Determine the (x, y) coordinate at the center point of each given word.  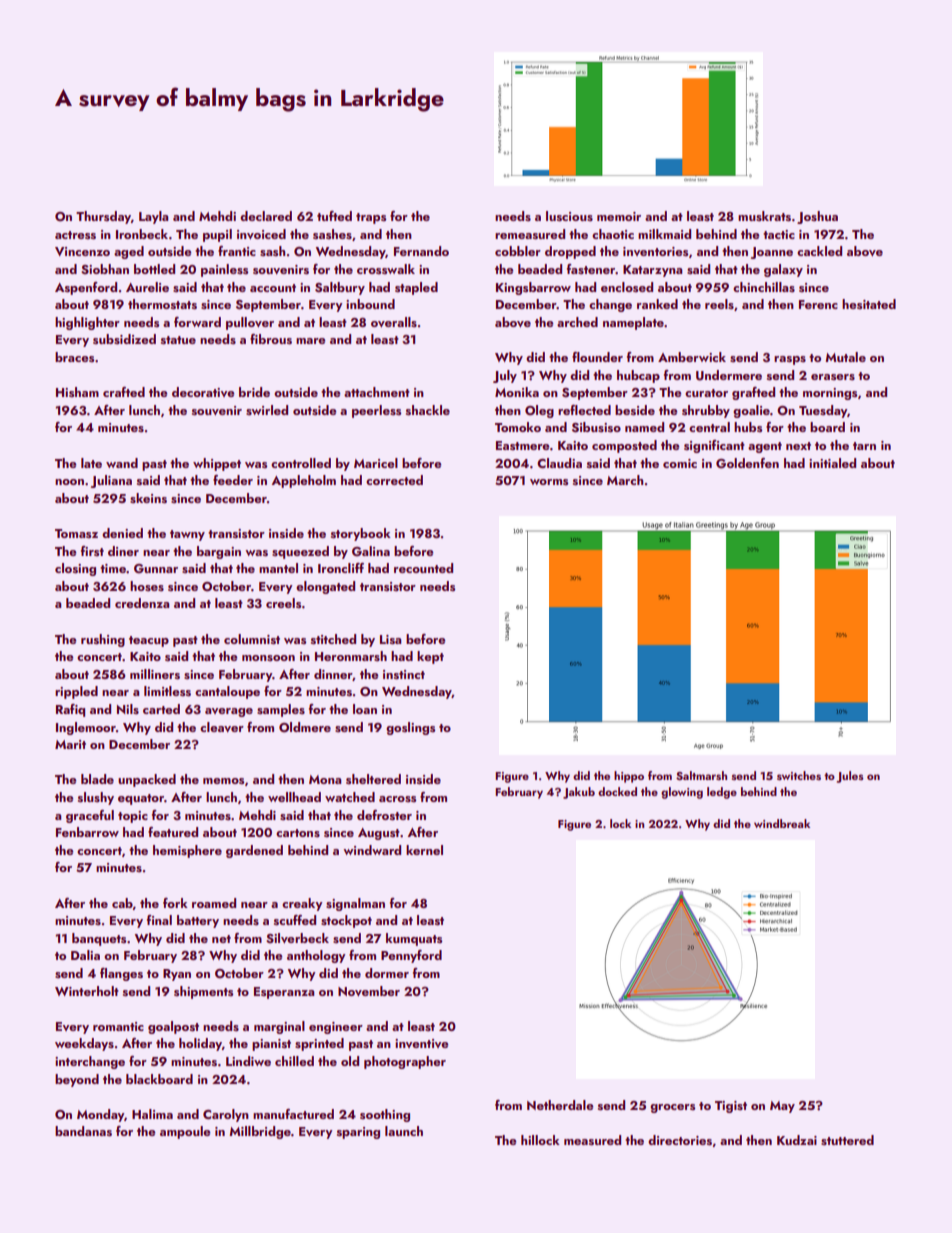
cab (122, 903)
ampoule (185, 1132)
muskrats (764, 216)
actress (75, 235)
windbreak (782, 823)
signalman (355, 904)
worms (549, 482)
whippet (217, 464)
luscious (569, 216)
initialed (832, 463)
